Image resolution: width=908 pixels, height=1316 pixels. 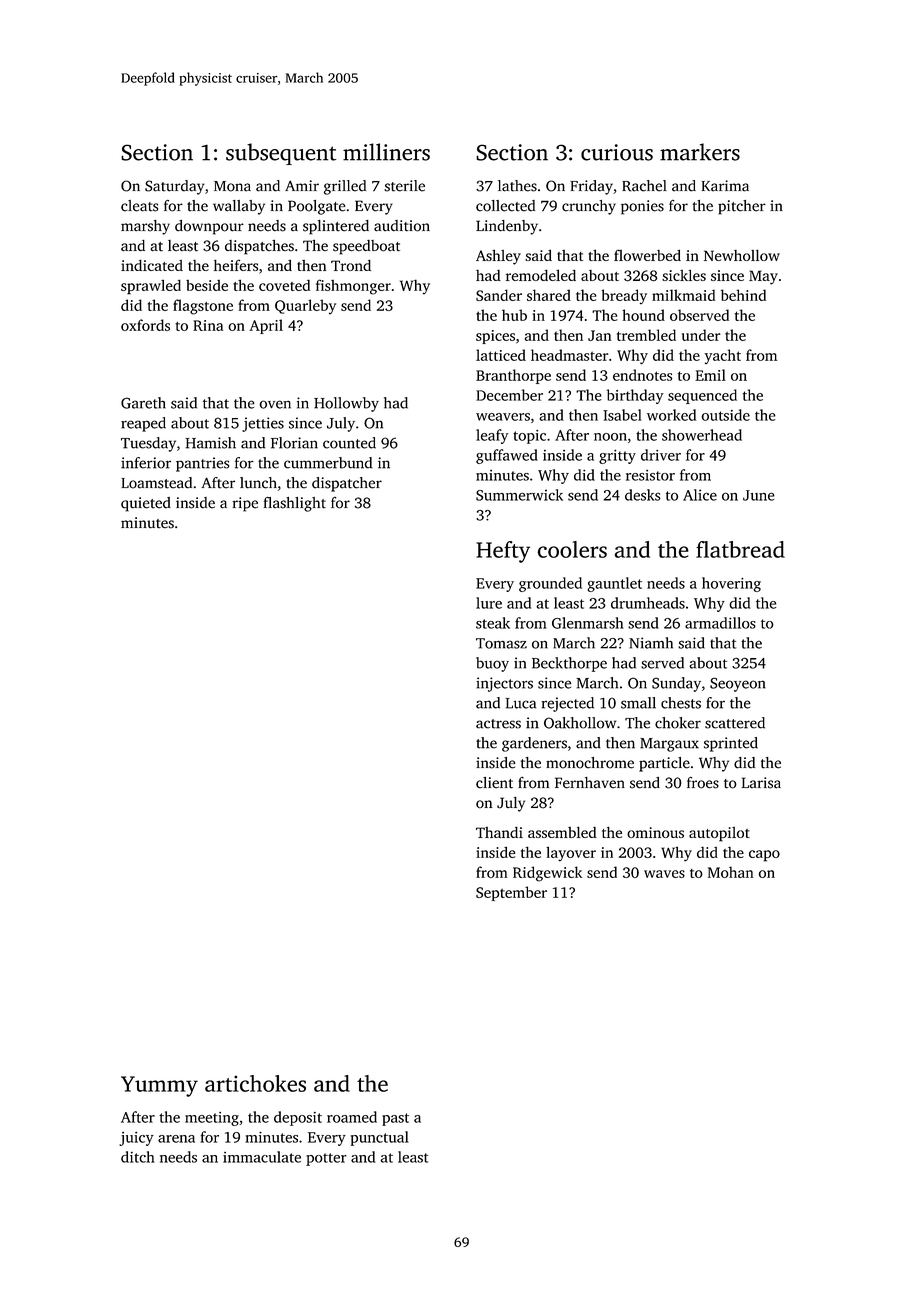 I want to click on yacht, so click(x=722, y=356).
